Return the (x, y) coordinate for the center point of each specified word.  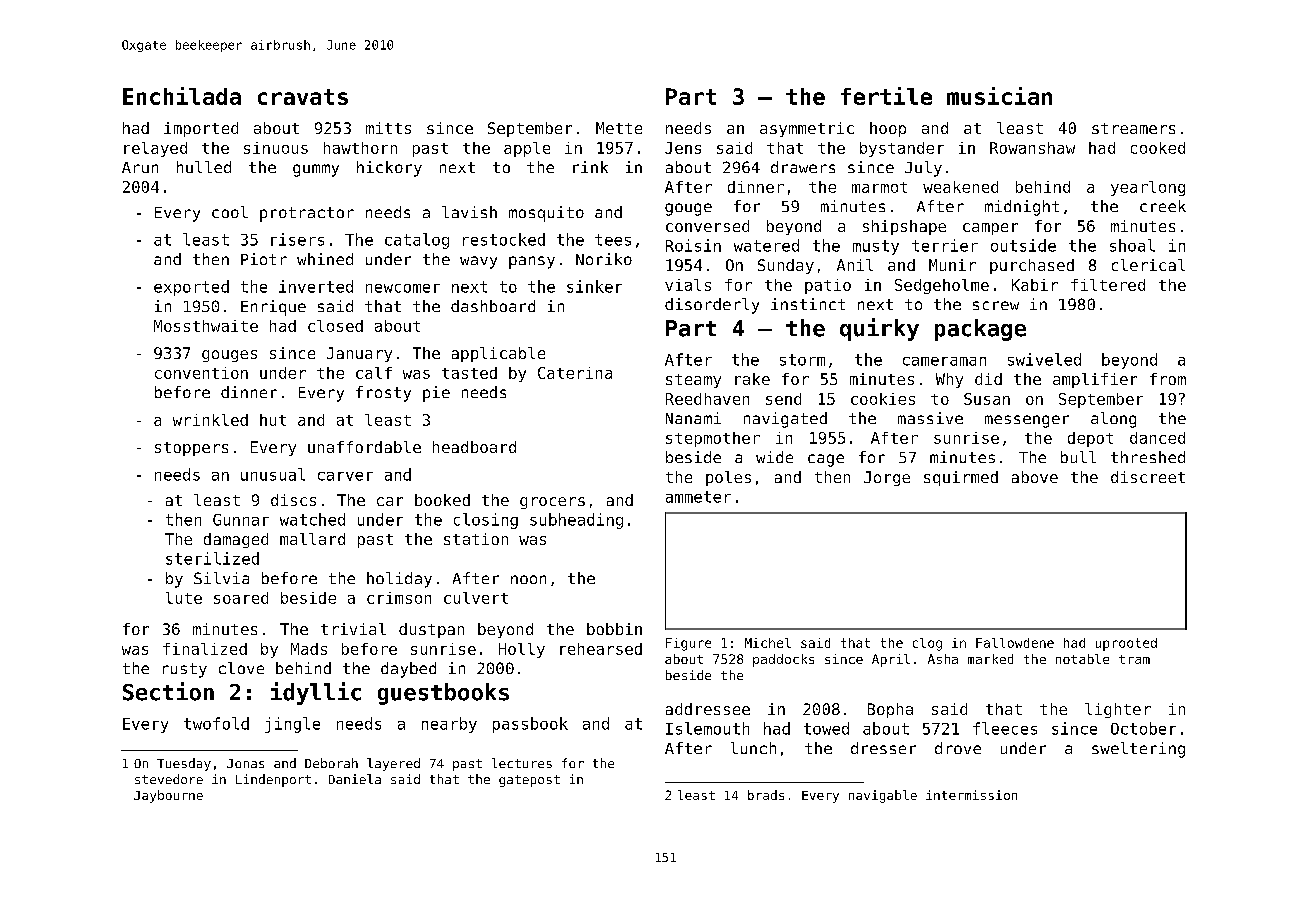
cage (826, 460)
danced (1157, 438)
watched (312, 519)
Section (168, 691)
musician (999, 96)
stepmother (713, 439)
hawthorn (360, 148)
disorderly (712, 306)
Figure (688, 644)
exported (191, 288)
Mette (619, 128)
